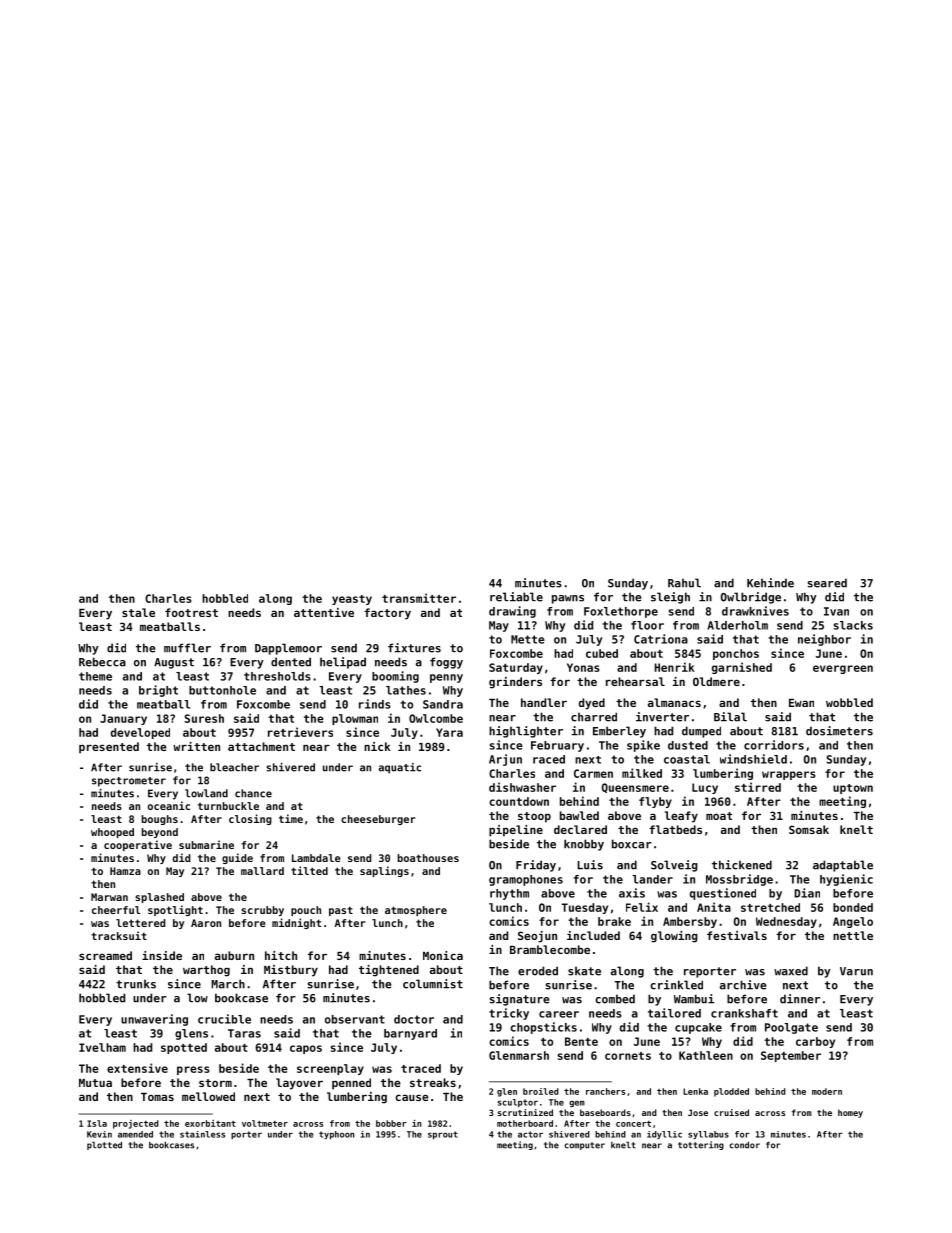 The width and height of the document is (952, 1233). Describe the element at coordinates (104, 1145) in the document. I see `plotted` at that location.
